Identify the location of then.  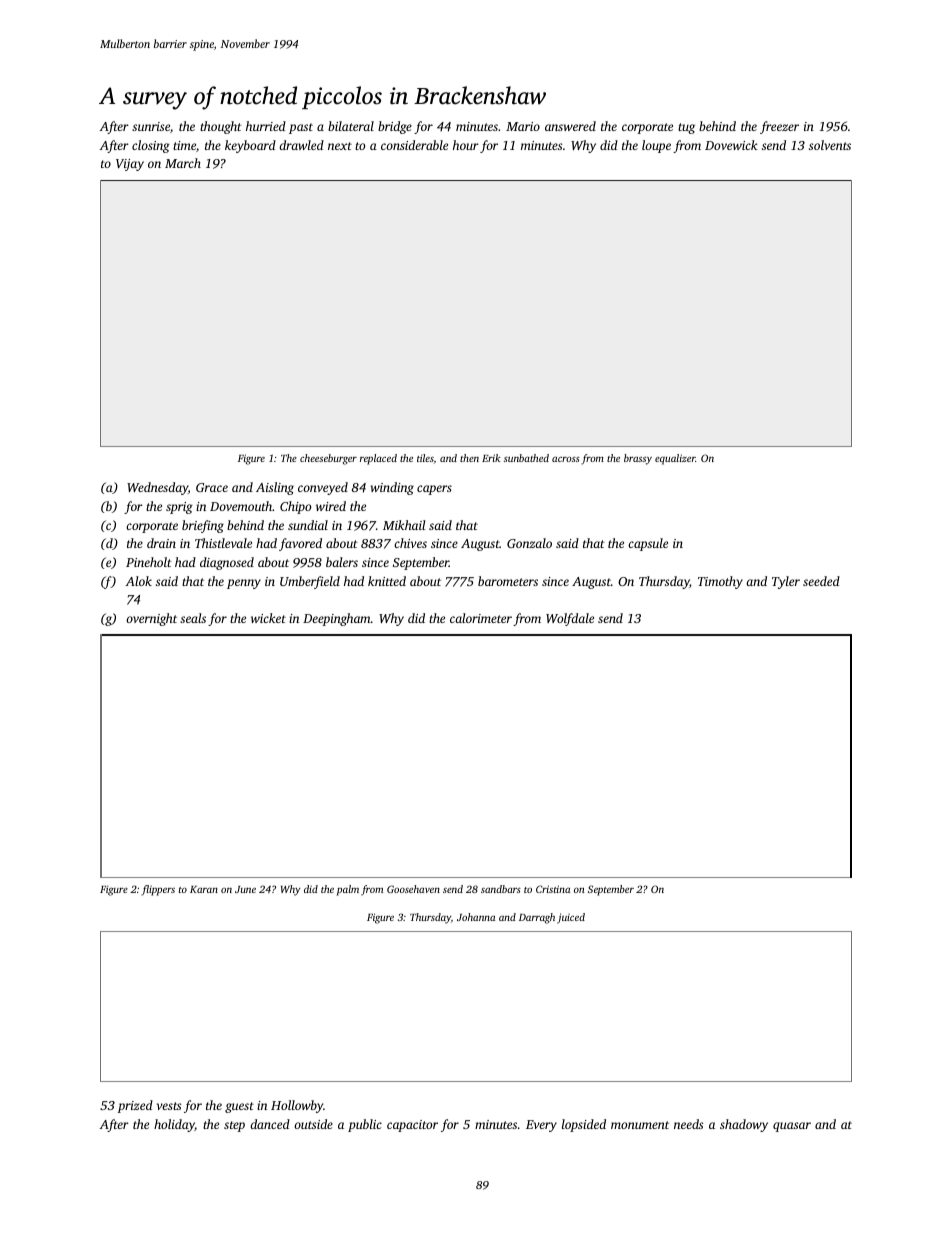
(469, 458).
